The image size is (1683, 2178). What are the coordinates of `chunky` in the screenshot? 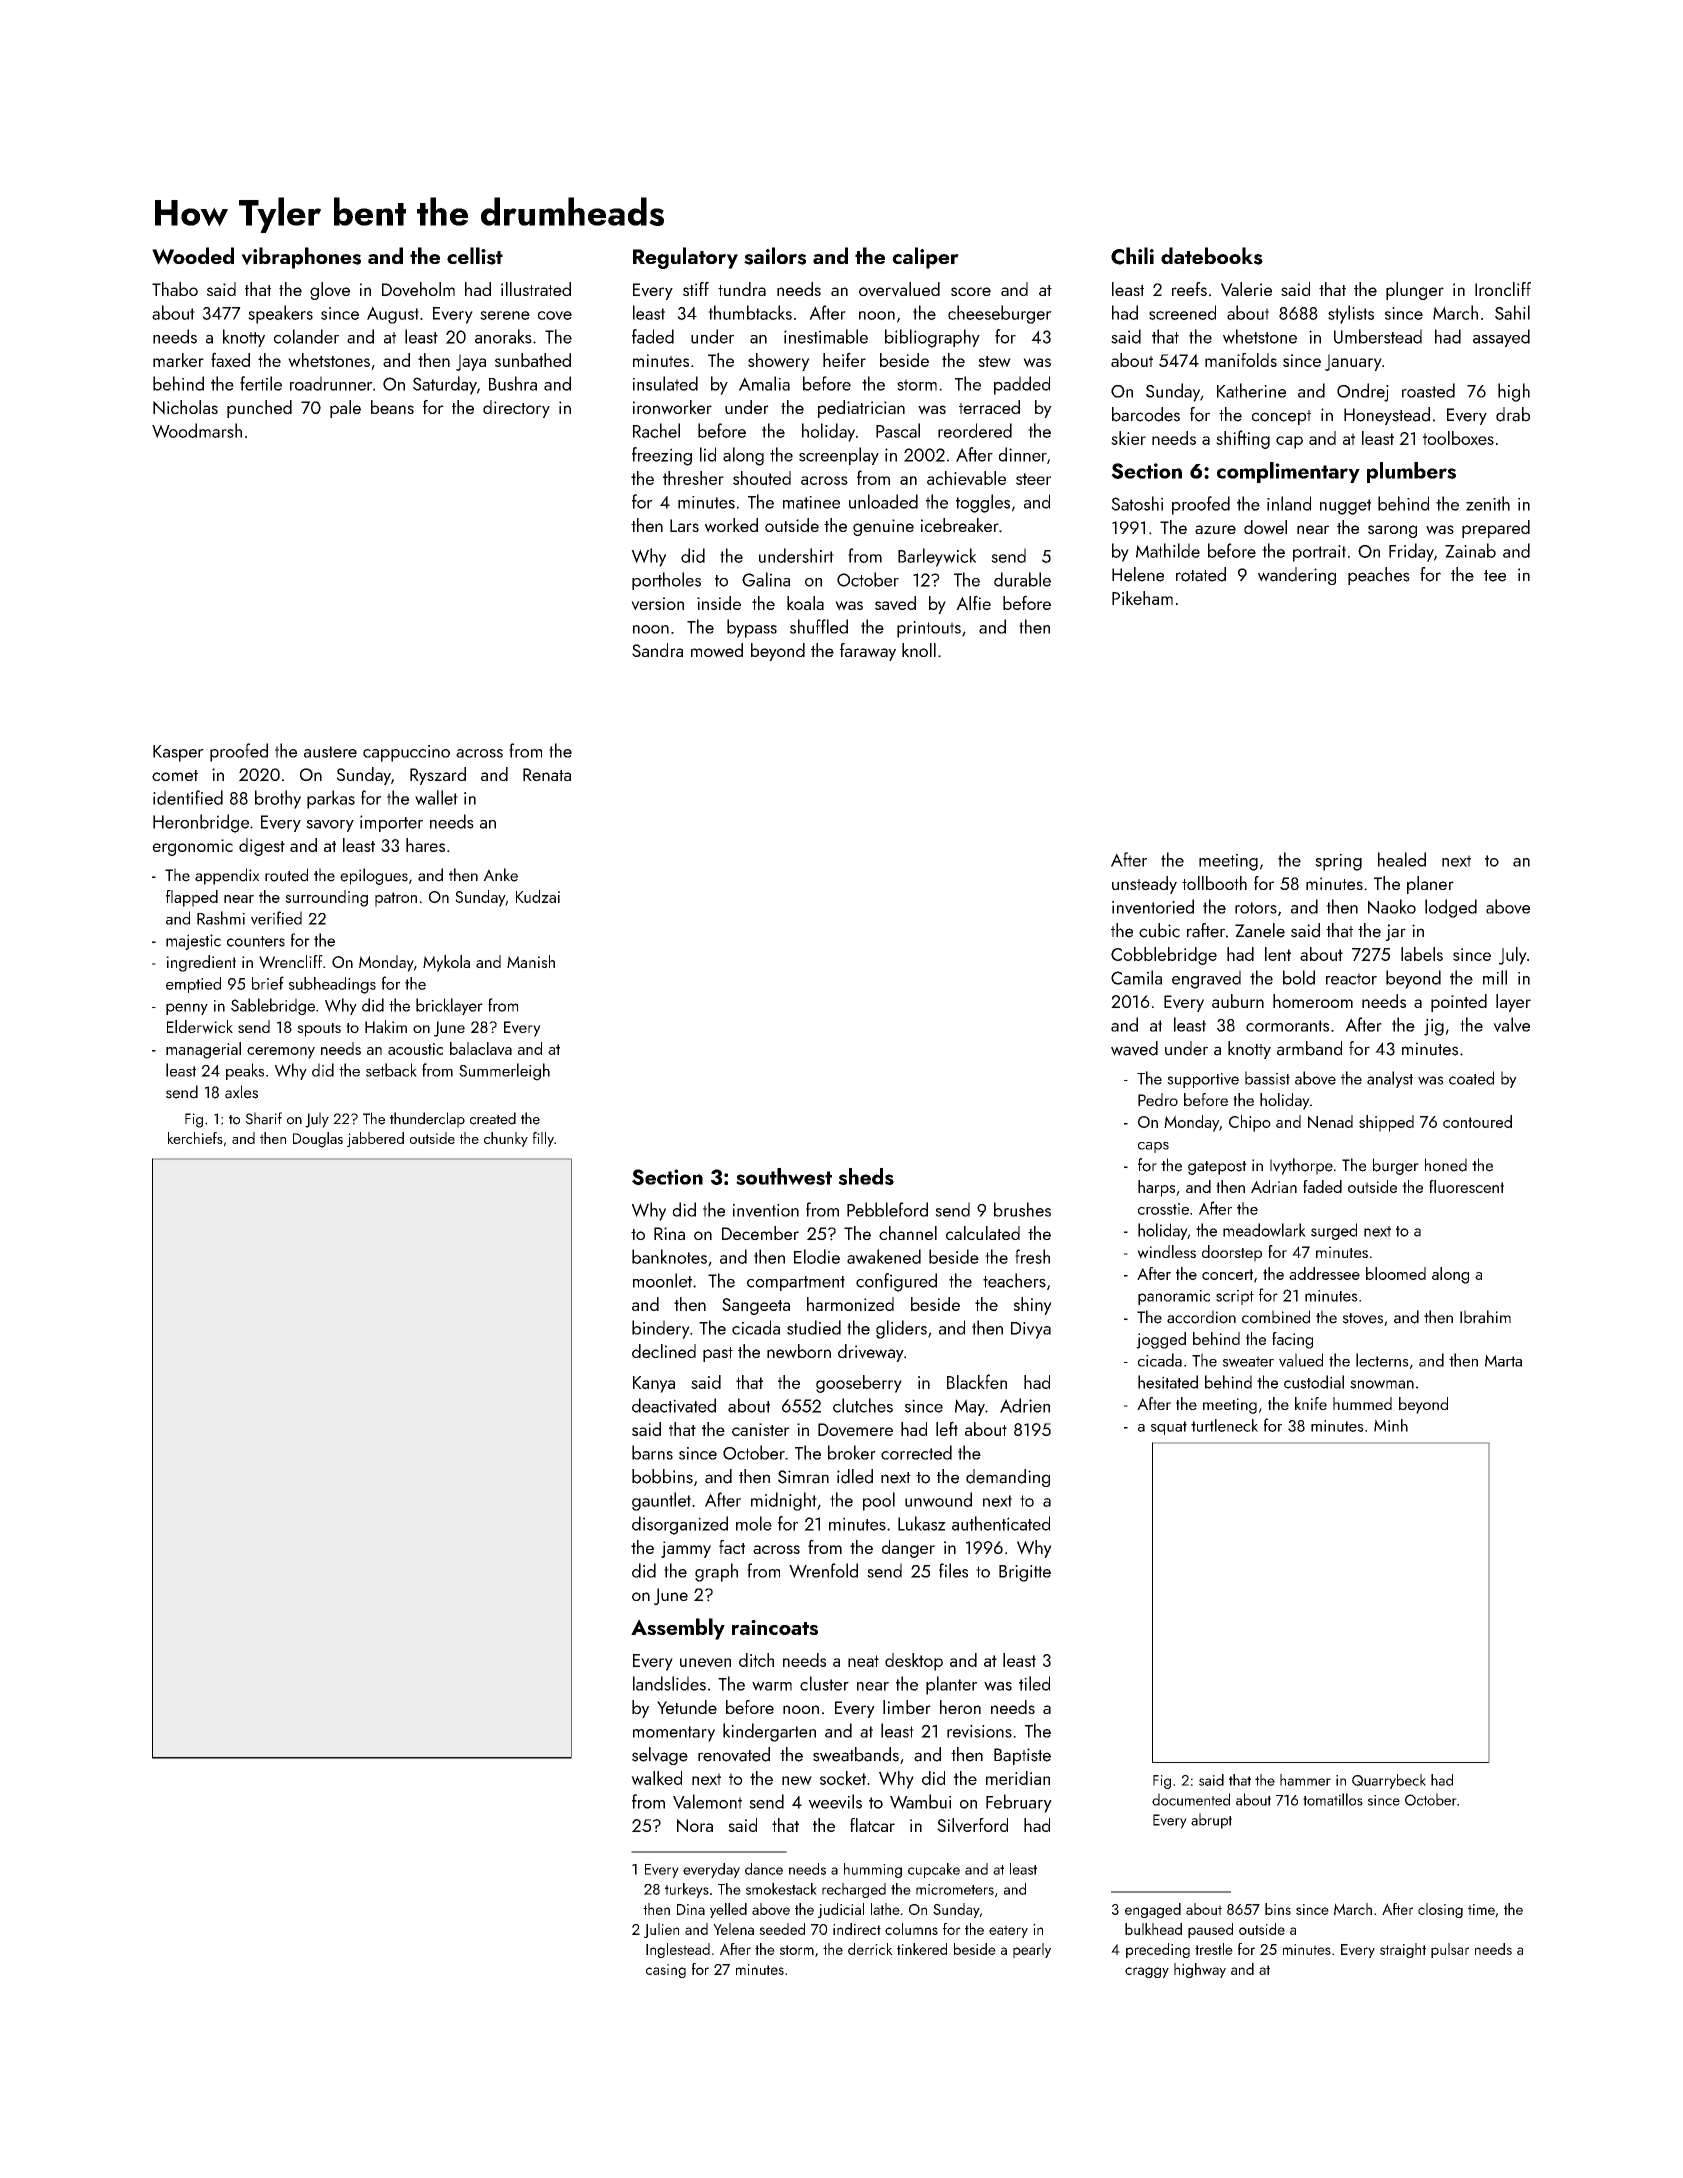 It's located at (506, 1139).
